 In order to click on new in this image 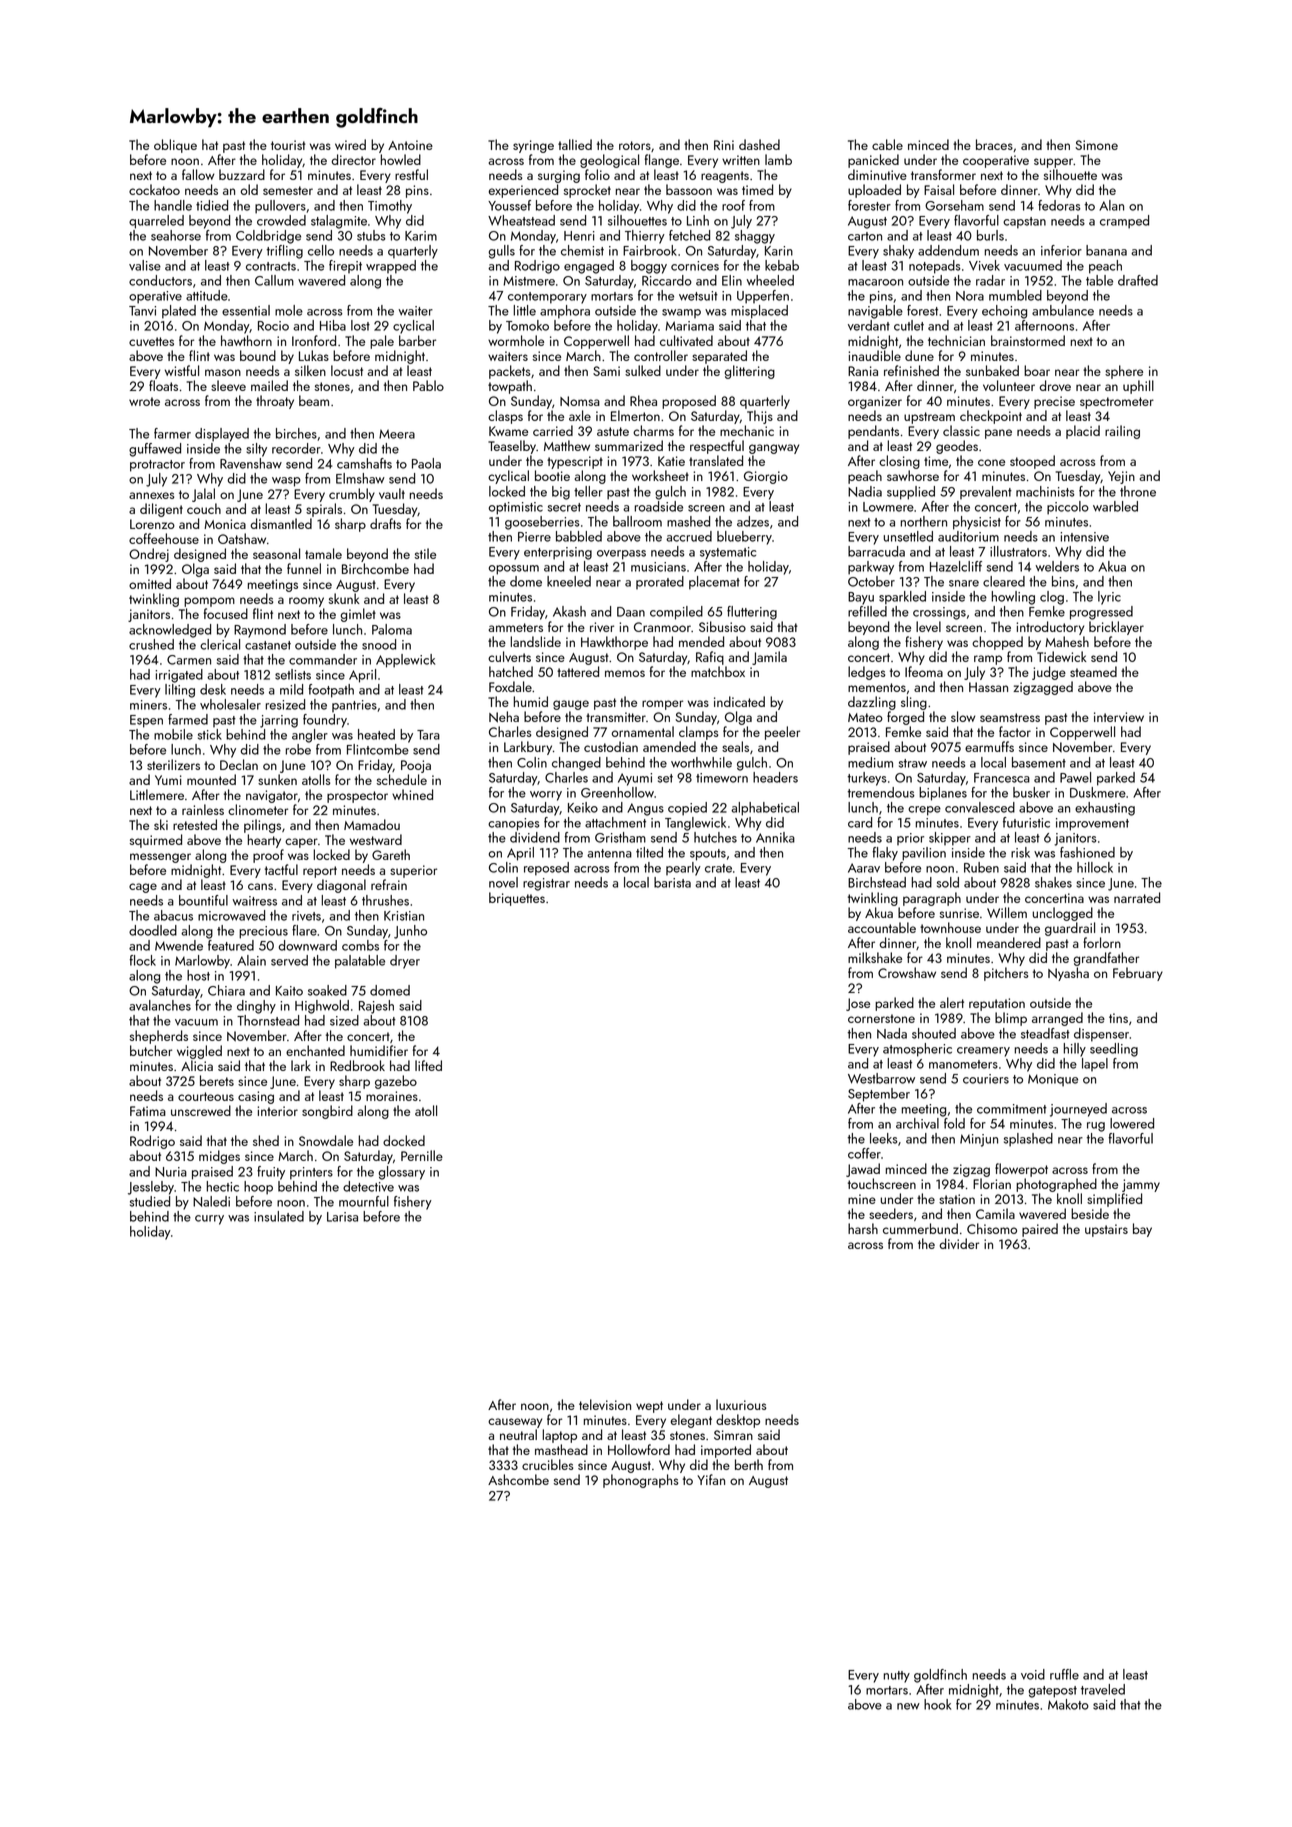, I will do `click(908, 1706)`.
